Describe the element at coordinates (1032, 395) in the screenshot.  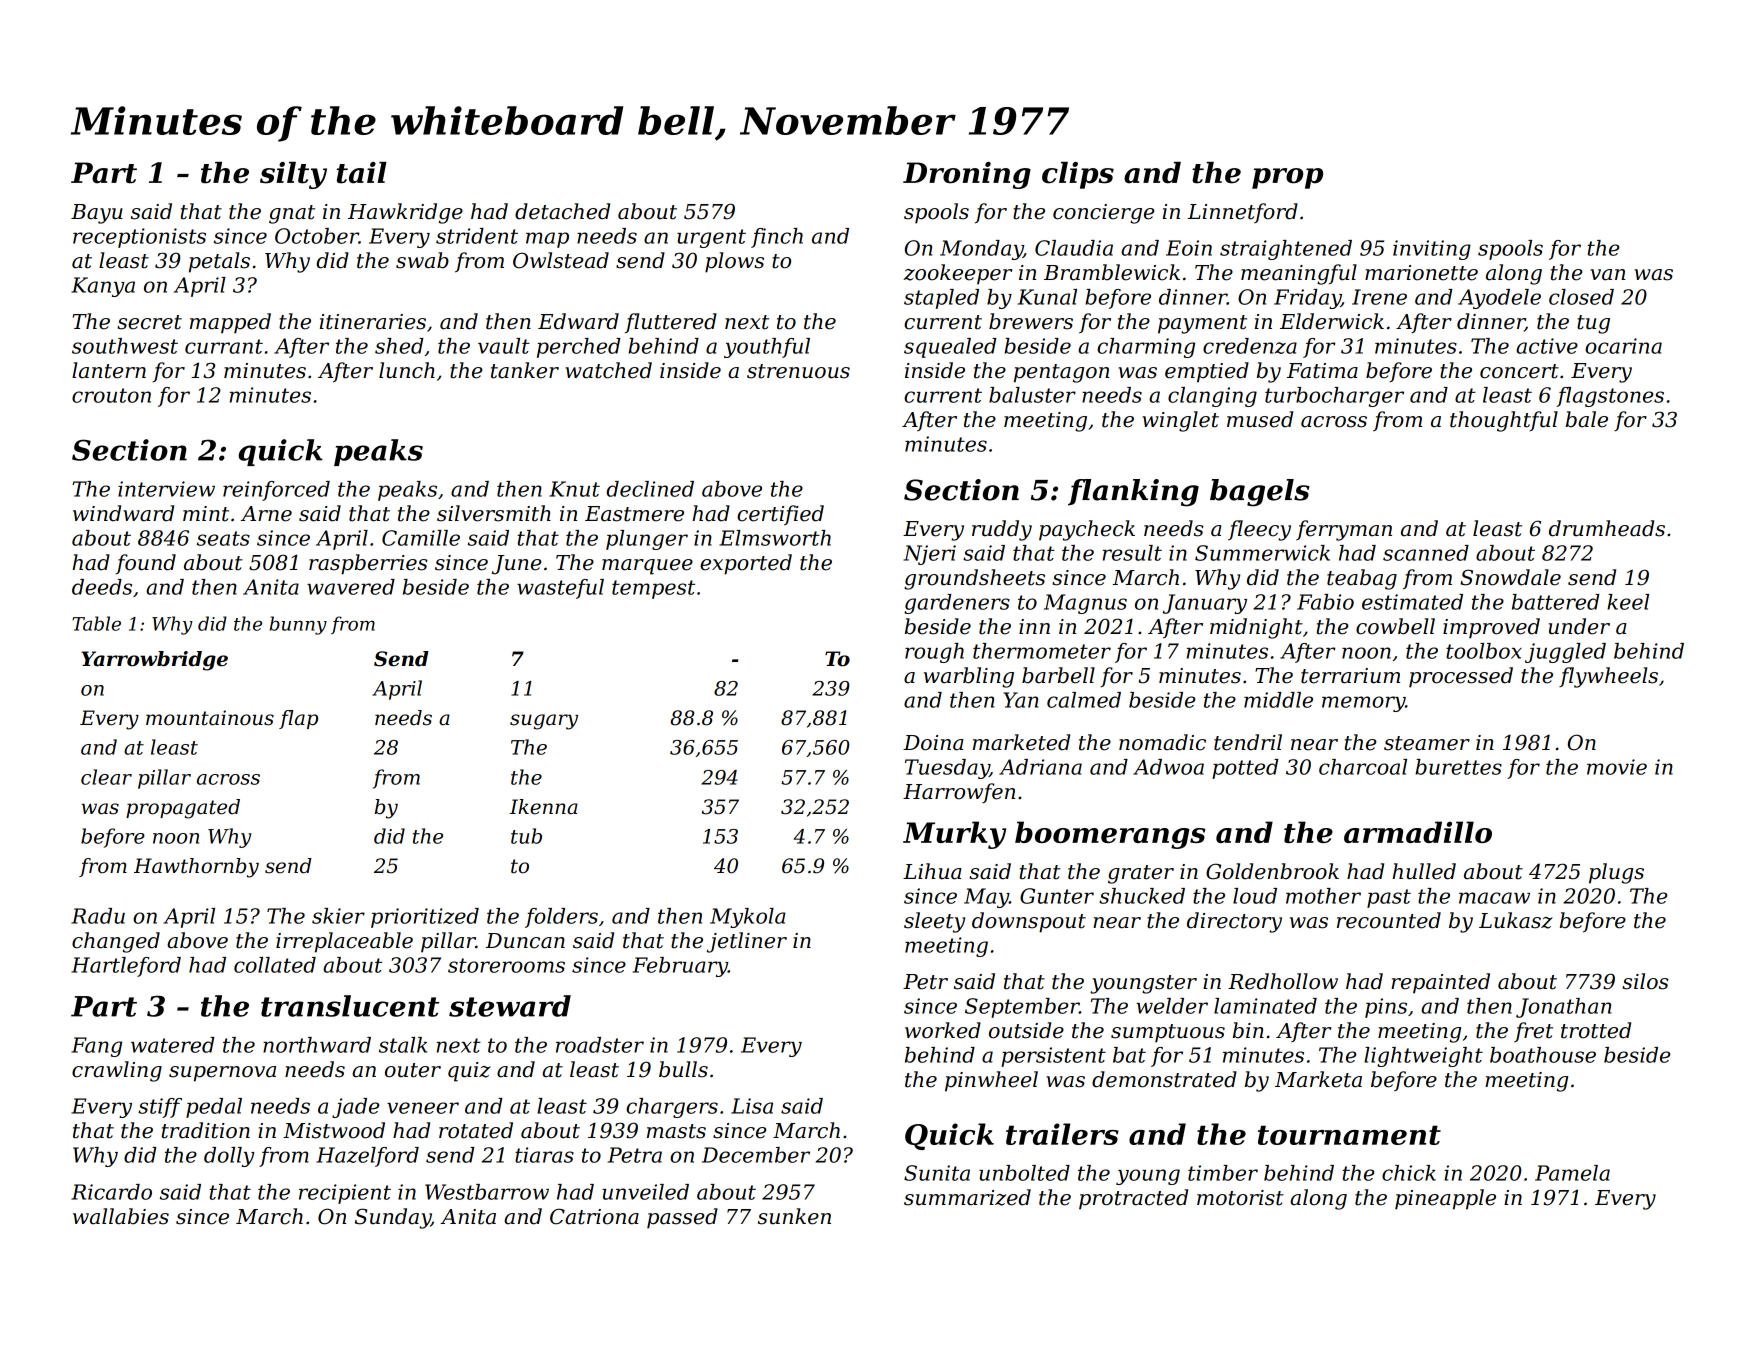
I see `baluster` at that location.
